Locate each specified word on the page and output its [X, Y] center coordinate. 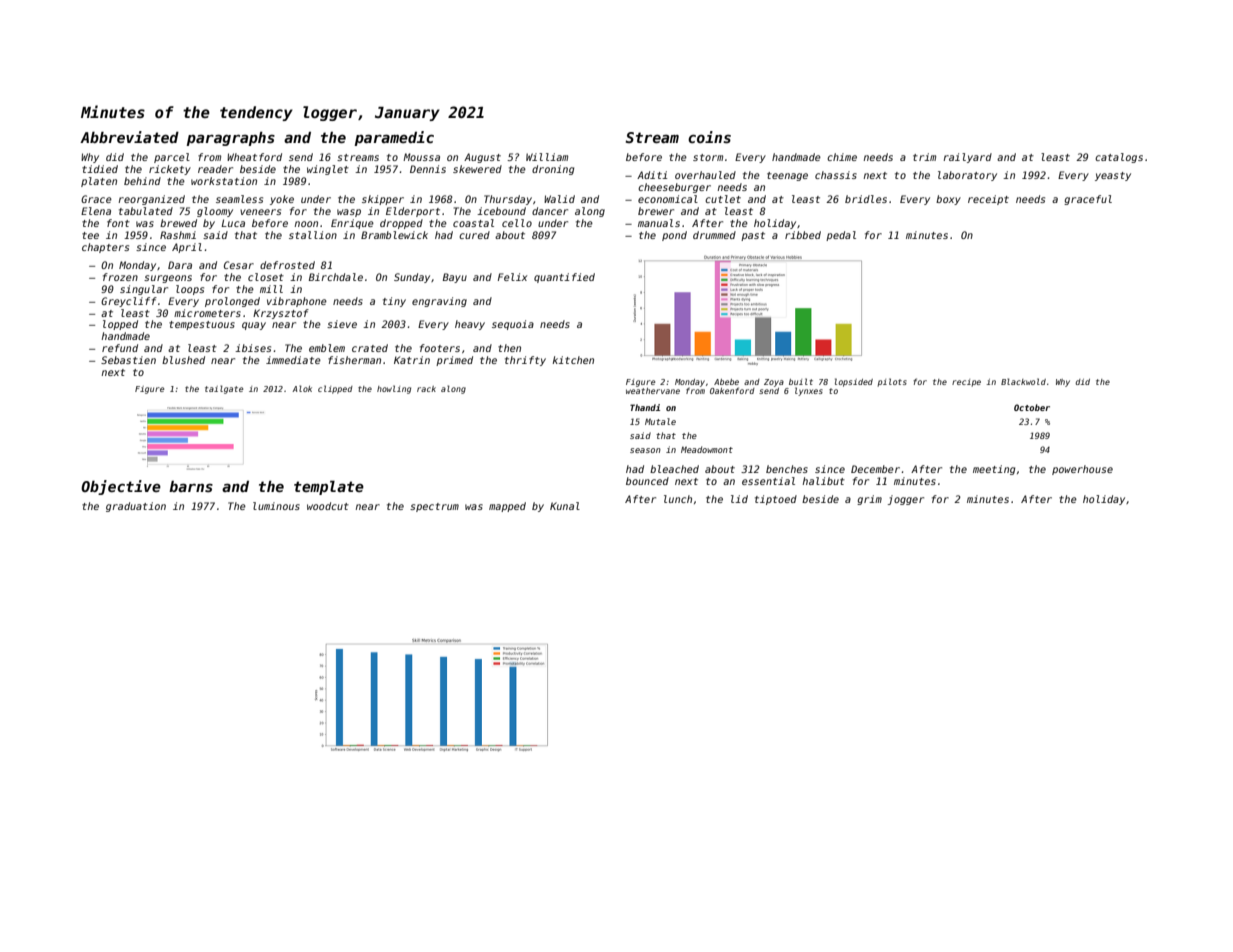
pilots [892, 382]
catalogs [1119, 158]
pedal [841, 236]
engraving [439, 302]
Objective [121, 487]
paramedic [394, 138]
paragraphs [230, 139]
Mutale [660, 421]
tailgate [224, 389]
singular [144, 290]
